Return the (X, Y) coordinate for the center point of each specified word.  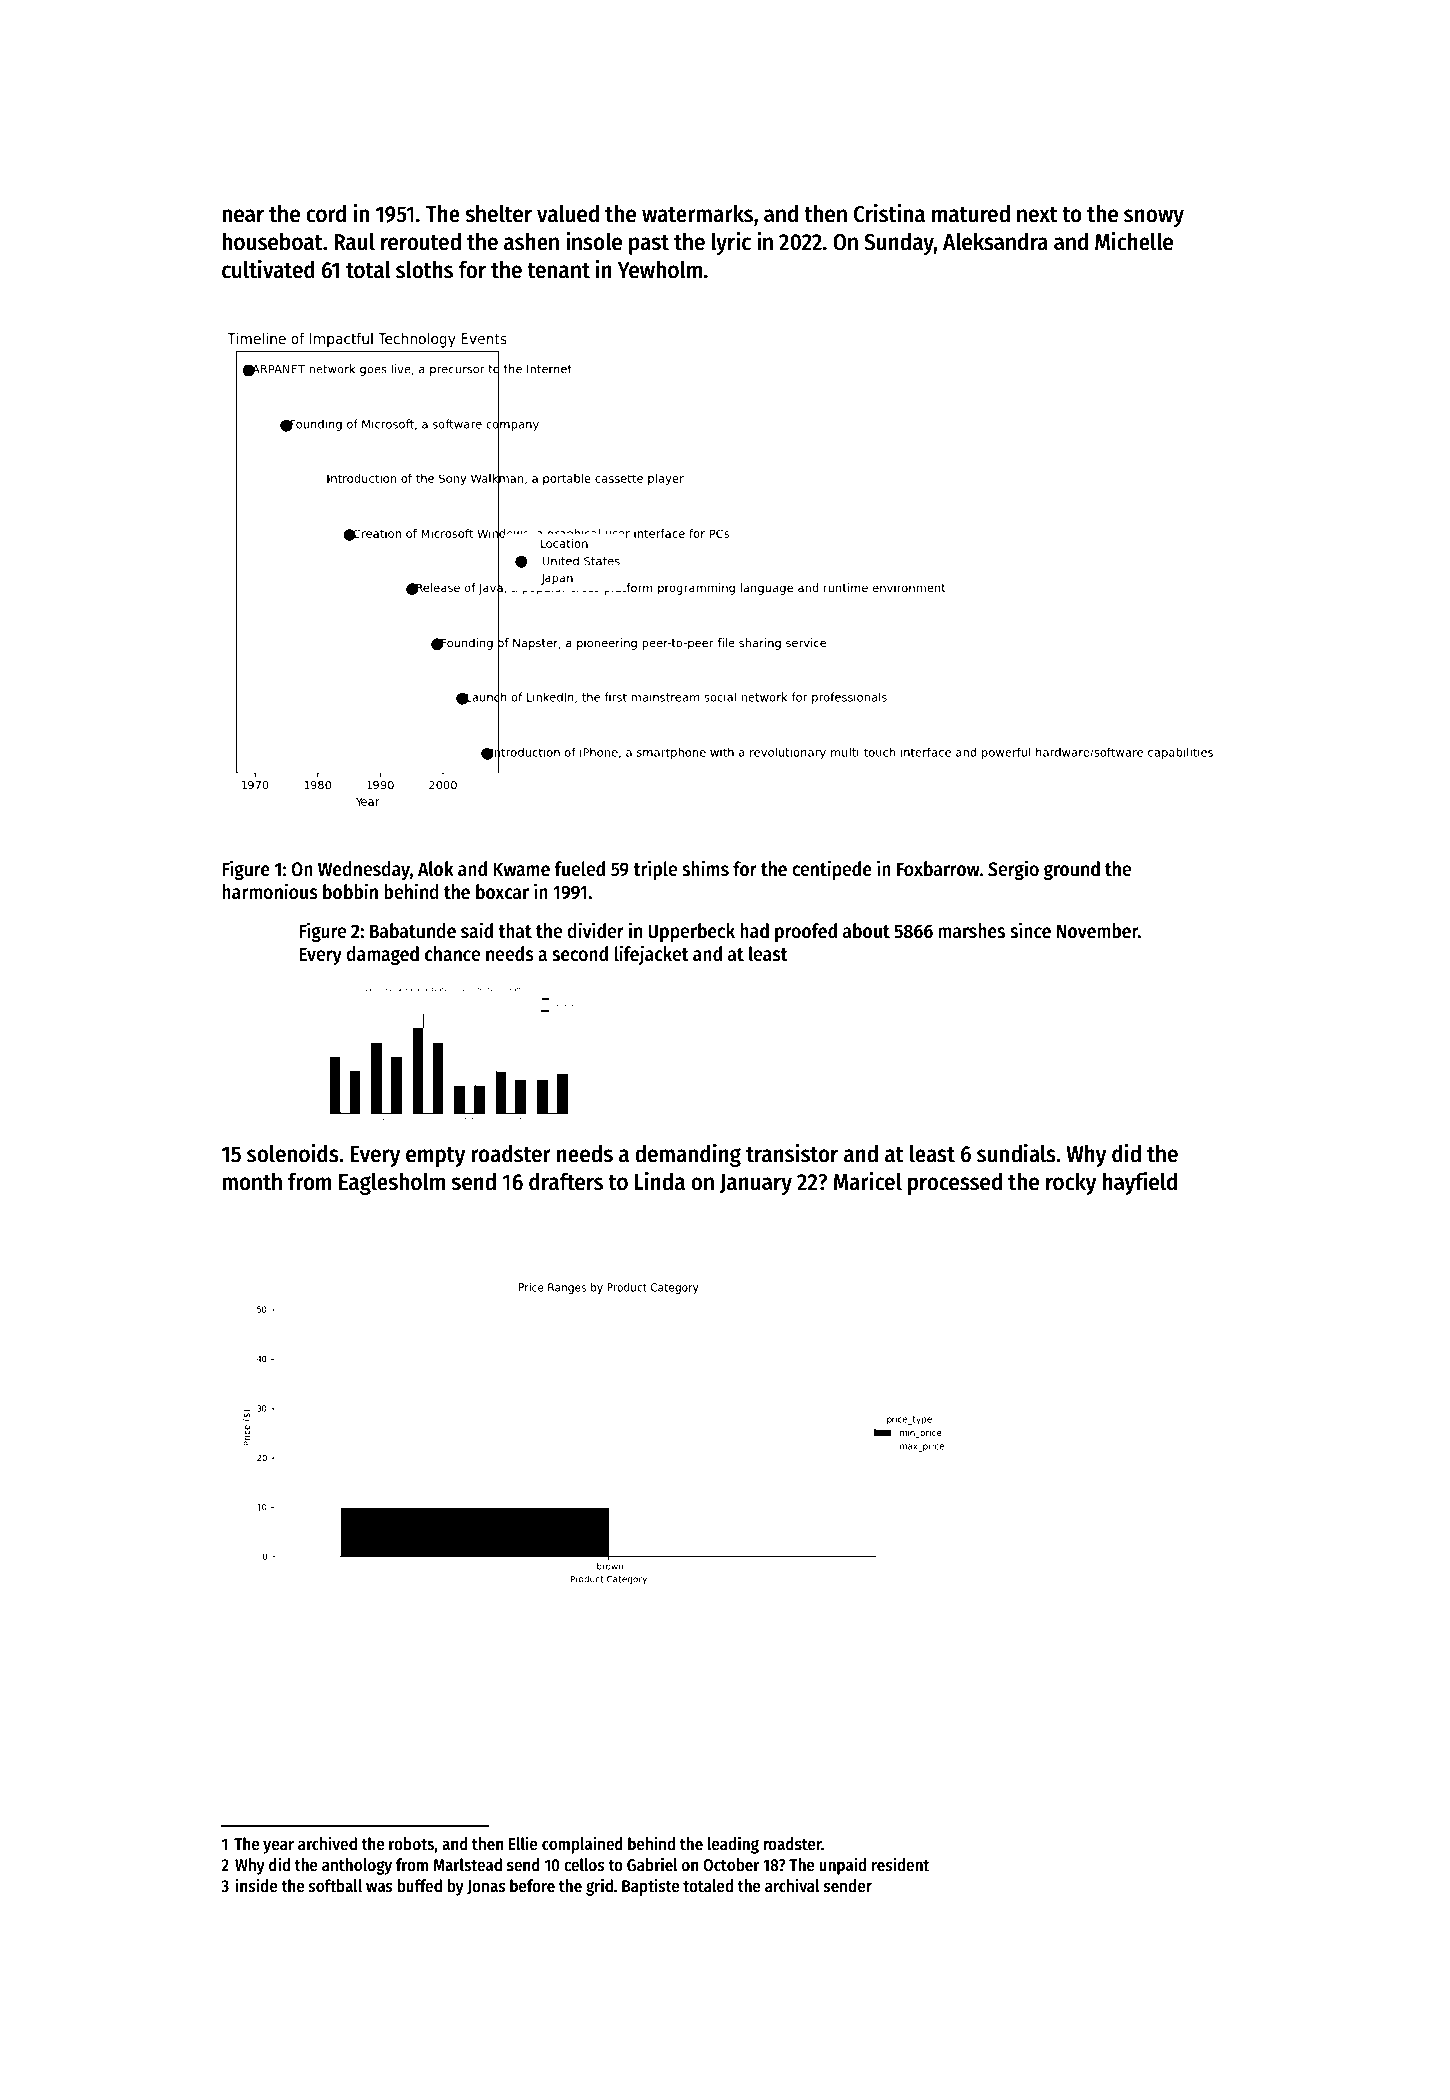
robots (411, 1844)
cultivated (268, 269)
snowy (1154, 218)
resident (900, 1864)
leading (733, 1845)
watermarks (697, 213)
